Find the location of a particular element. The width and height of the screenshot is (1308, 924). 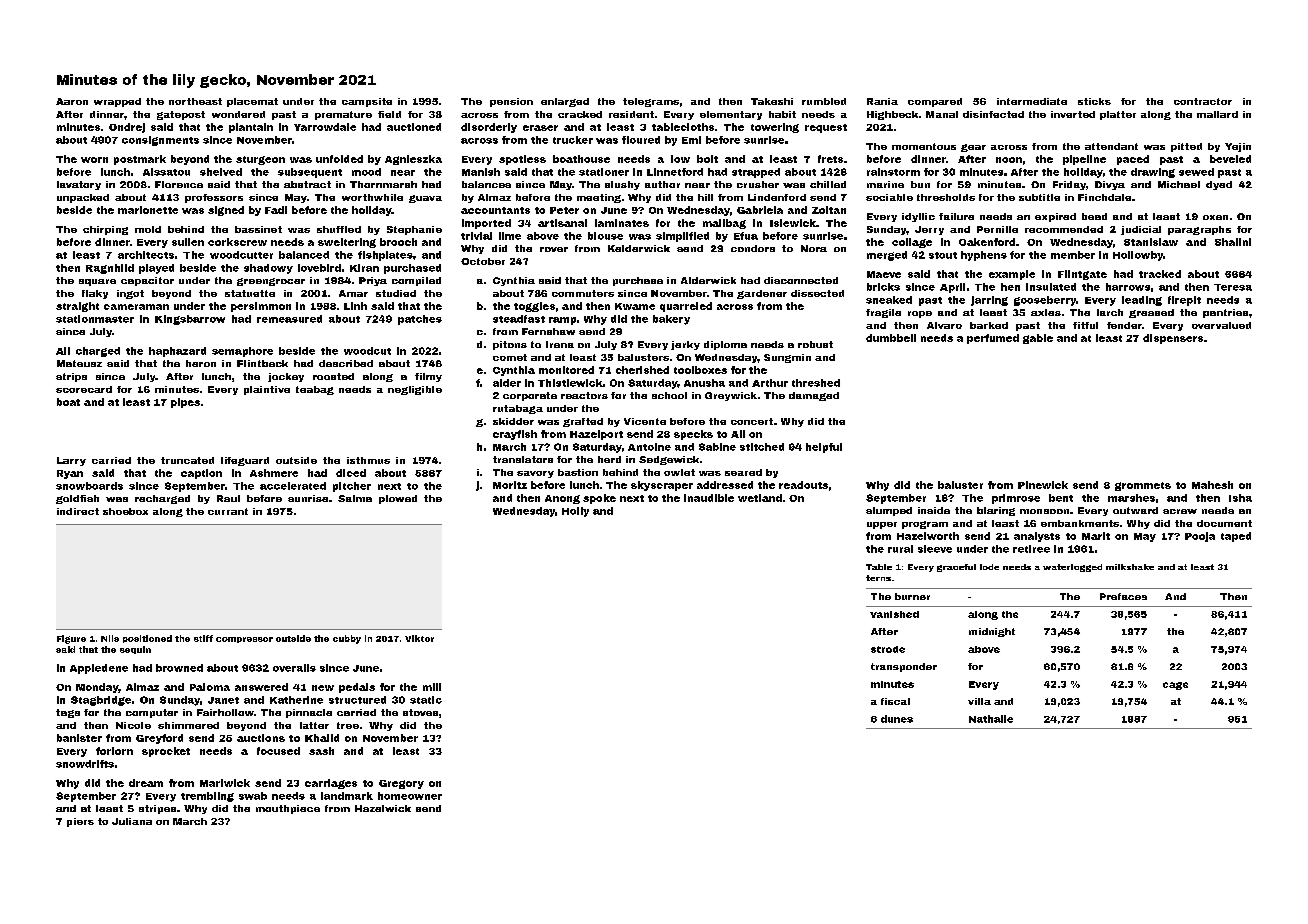

bead is located at coordinates (1094, 216).
